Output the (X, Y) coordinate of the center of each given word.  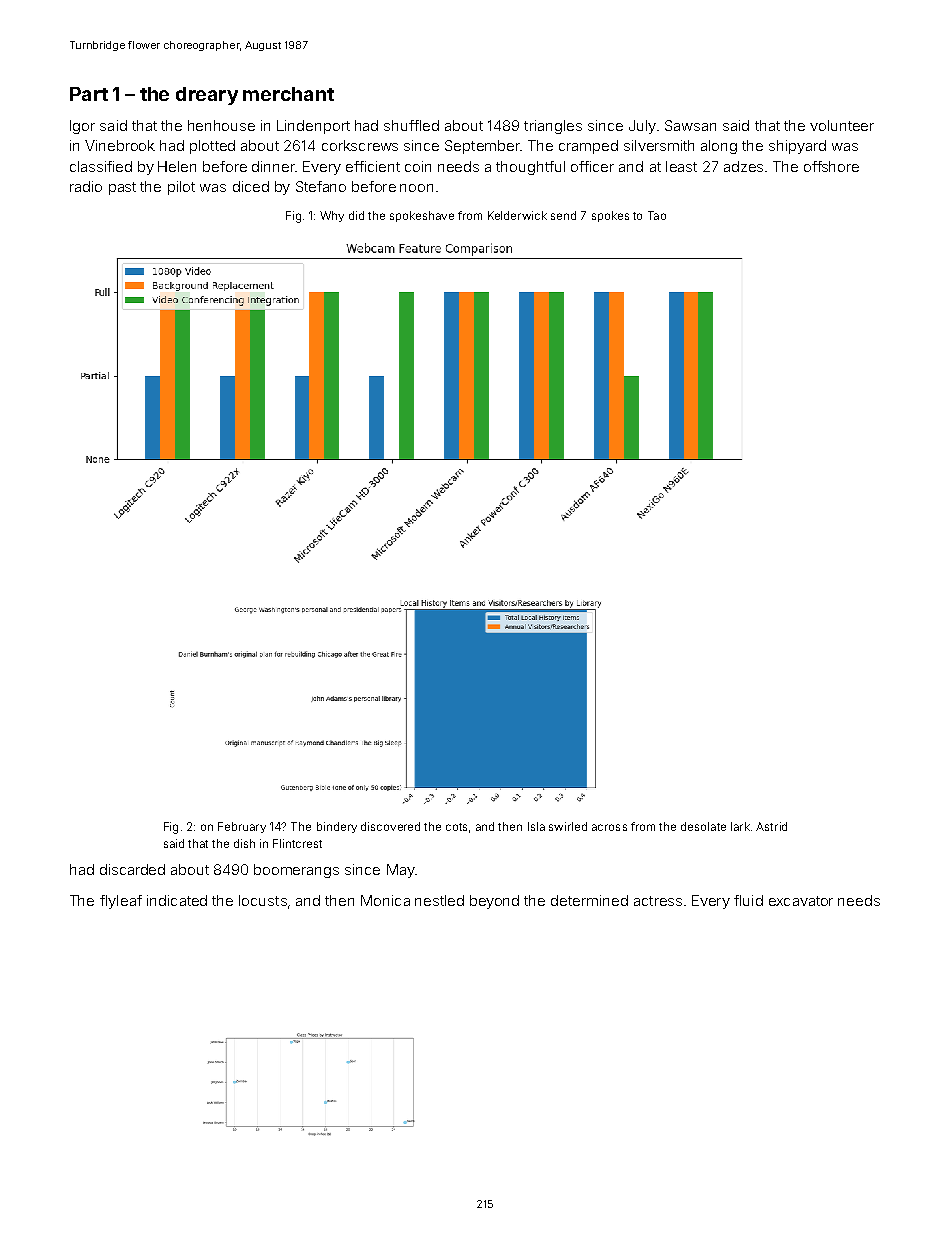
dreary (207, 96)
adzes (743, 166)
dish (244, 843)
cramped (588, 147)
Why (332, 216)
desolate (703, 826)
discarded (132, 869)
